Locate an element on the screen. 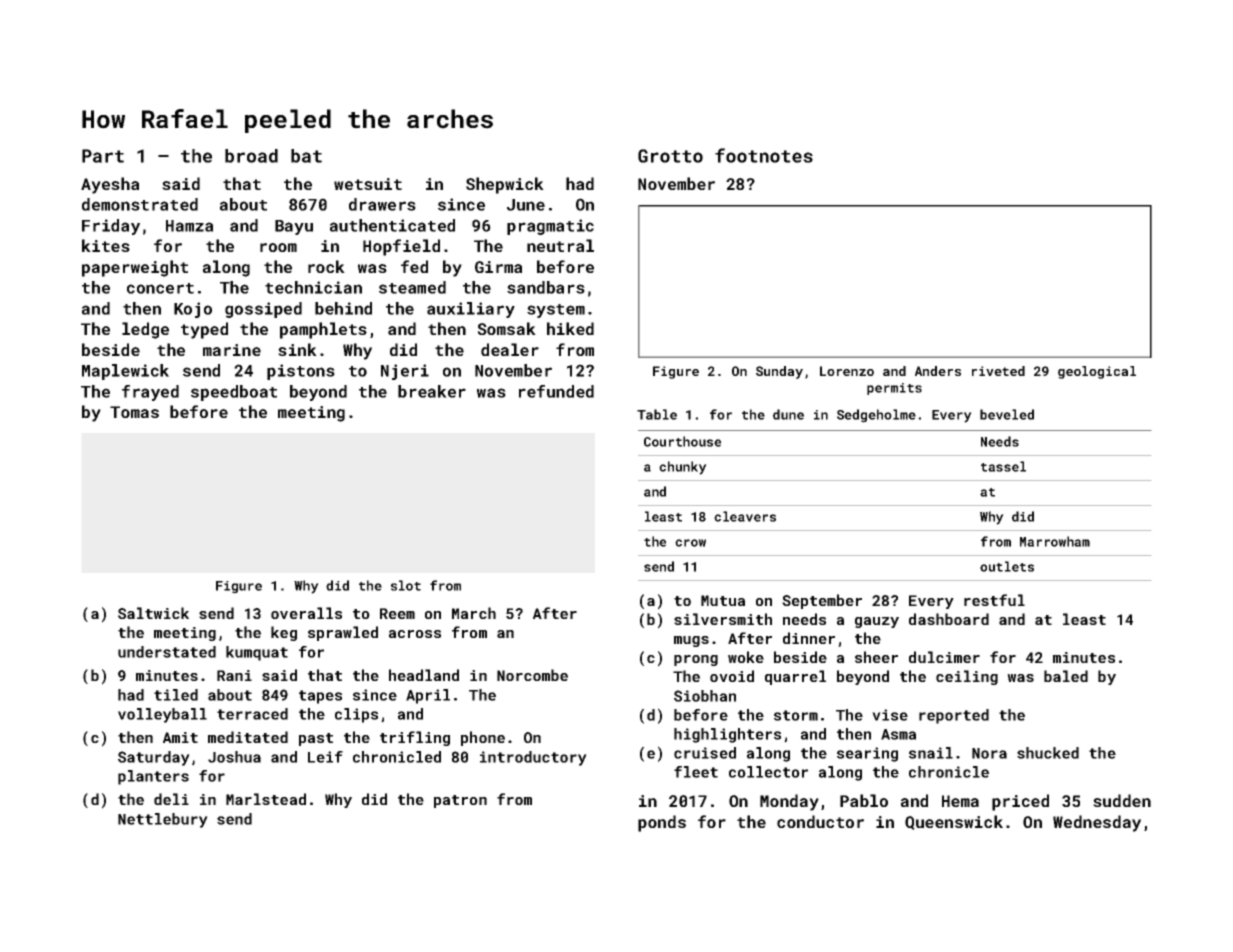 The width and height of the screenshot is (1233, 952). sheer is located at coordinates (876, 657).
